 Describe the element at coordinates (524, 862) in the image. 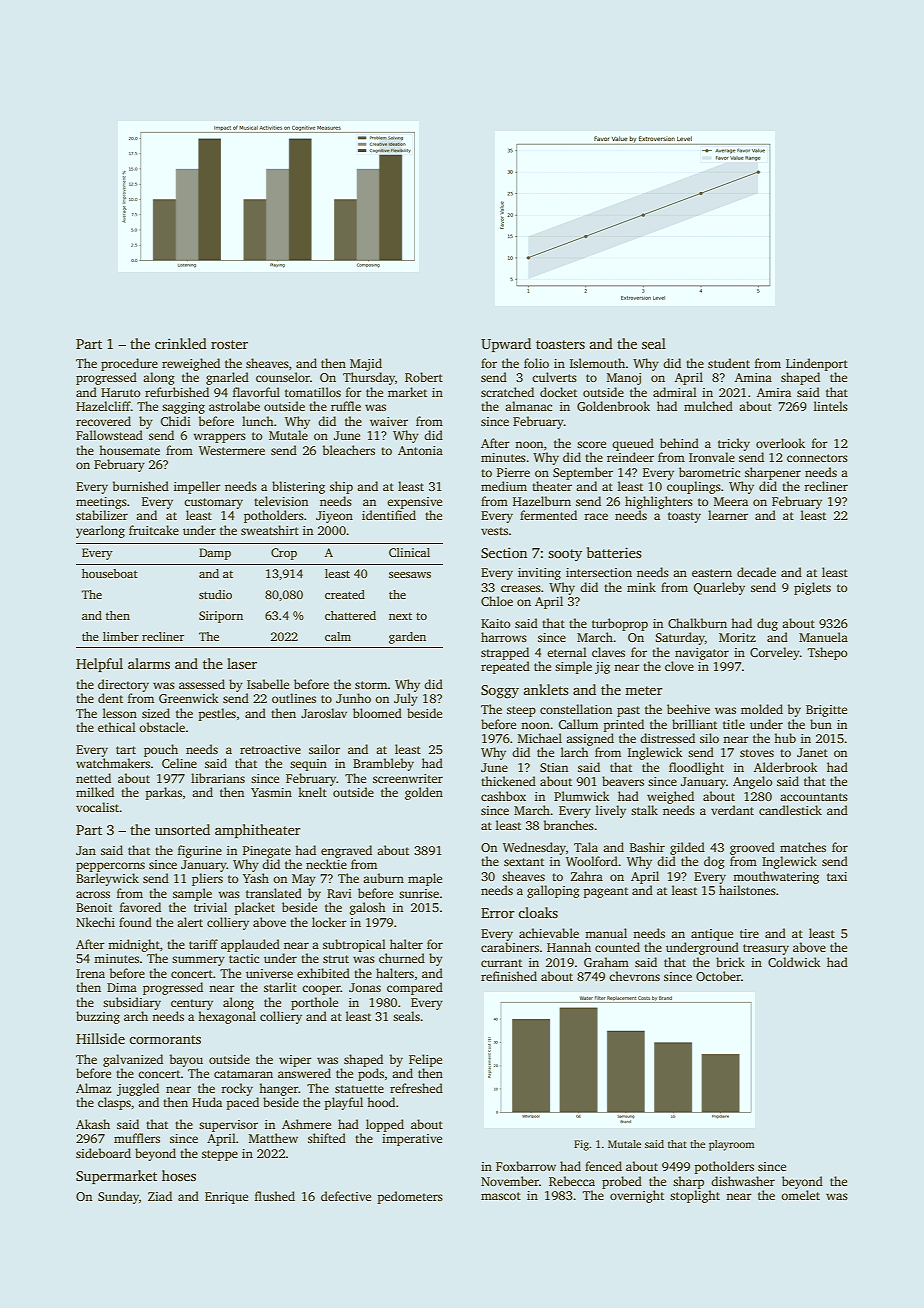

I see `sextant` at that location.
